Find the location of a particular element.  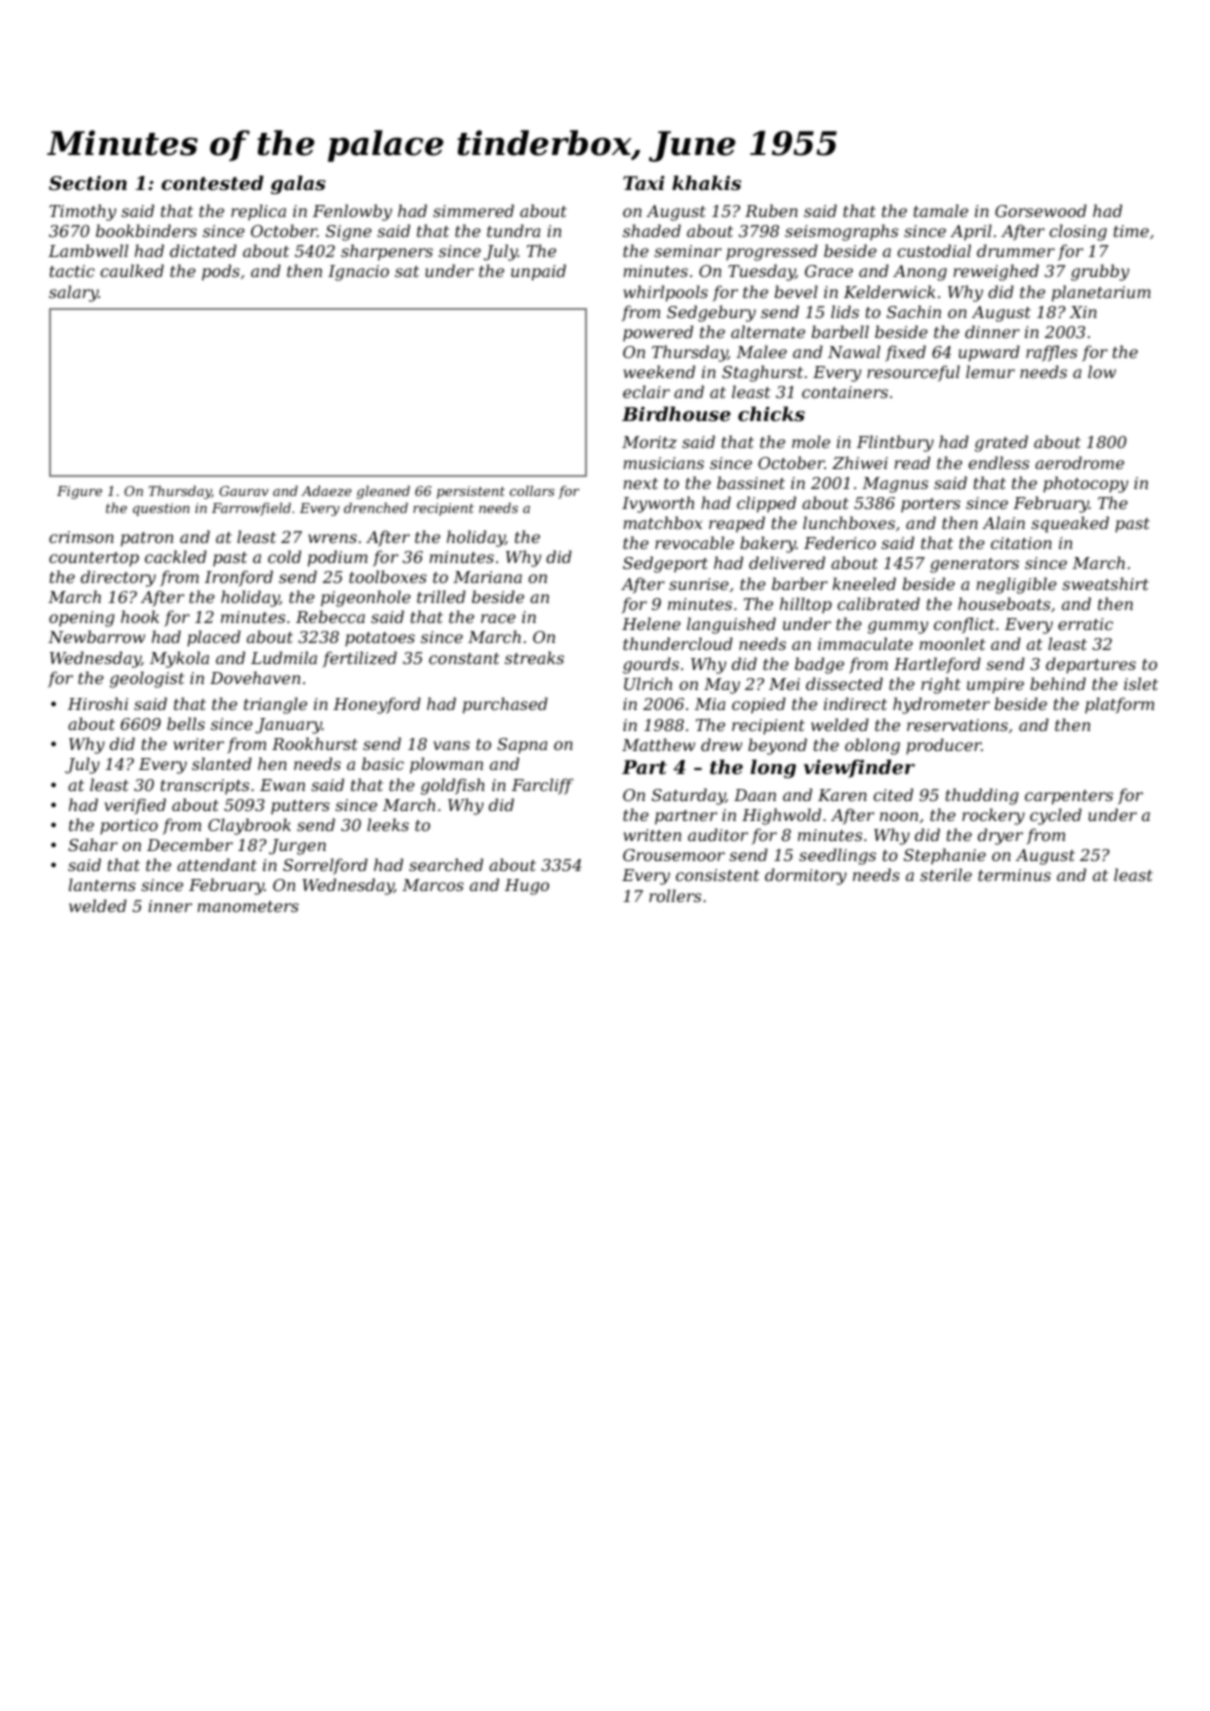

written is located at coordinates (652, 835).
